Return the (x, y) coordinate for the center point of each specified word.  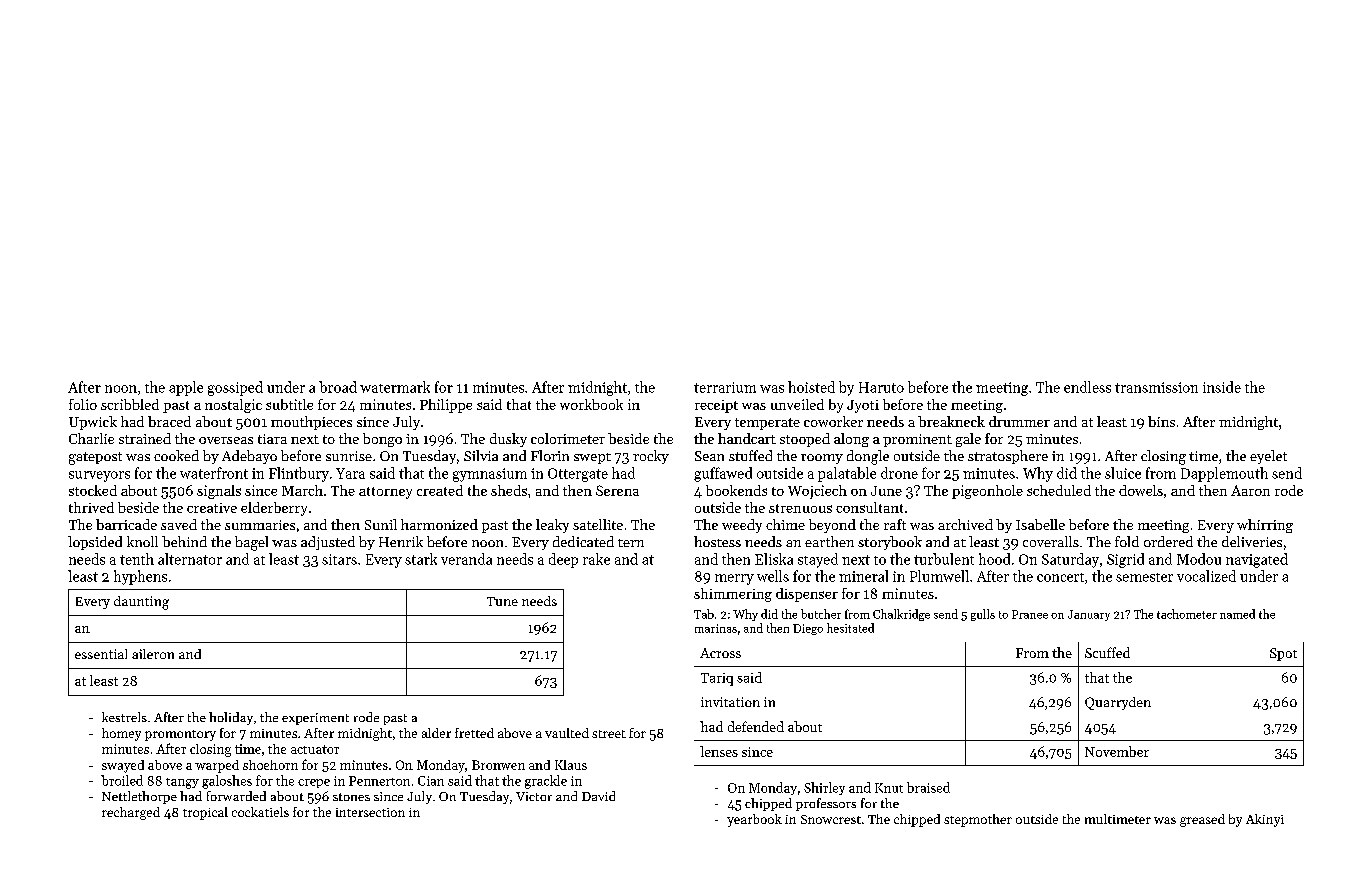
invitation (730, 702)
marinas (716, 628)
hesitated (850, 628)
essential (101, 654)
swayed (123, 766)
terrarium (725, 387)
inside (1222, 387)
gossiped (235, 388)
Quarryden (1118, 703)
